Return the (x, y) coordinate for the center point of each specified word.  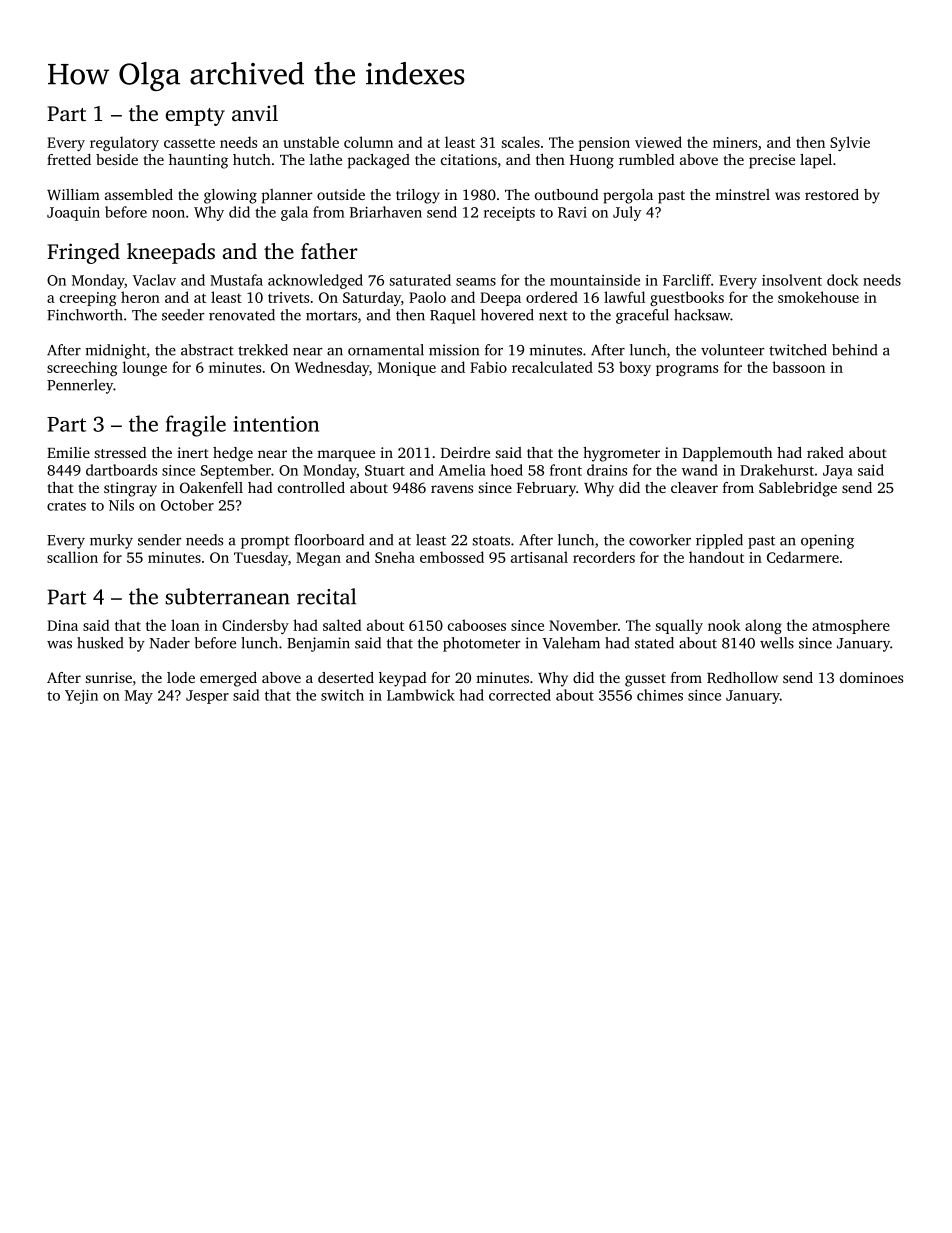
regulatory (124, 143)
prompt (265, 542)
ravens (452, 489)
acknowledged (315, 281)
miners (735, 142)
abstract (207, 350)
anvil (255, 113)
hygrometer (621, 454)
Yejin (81, 697)
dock (842, 280)
